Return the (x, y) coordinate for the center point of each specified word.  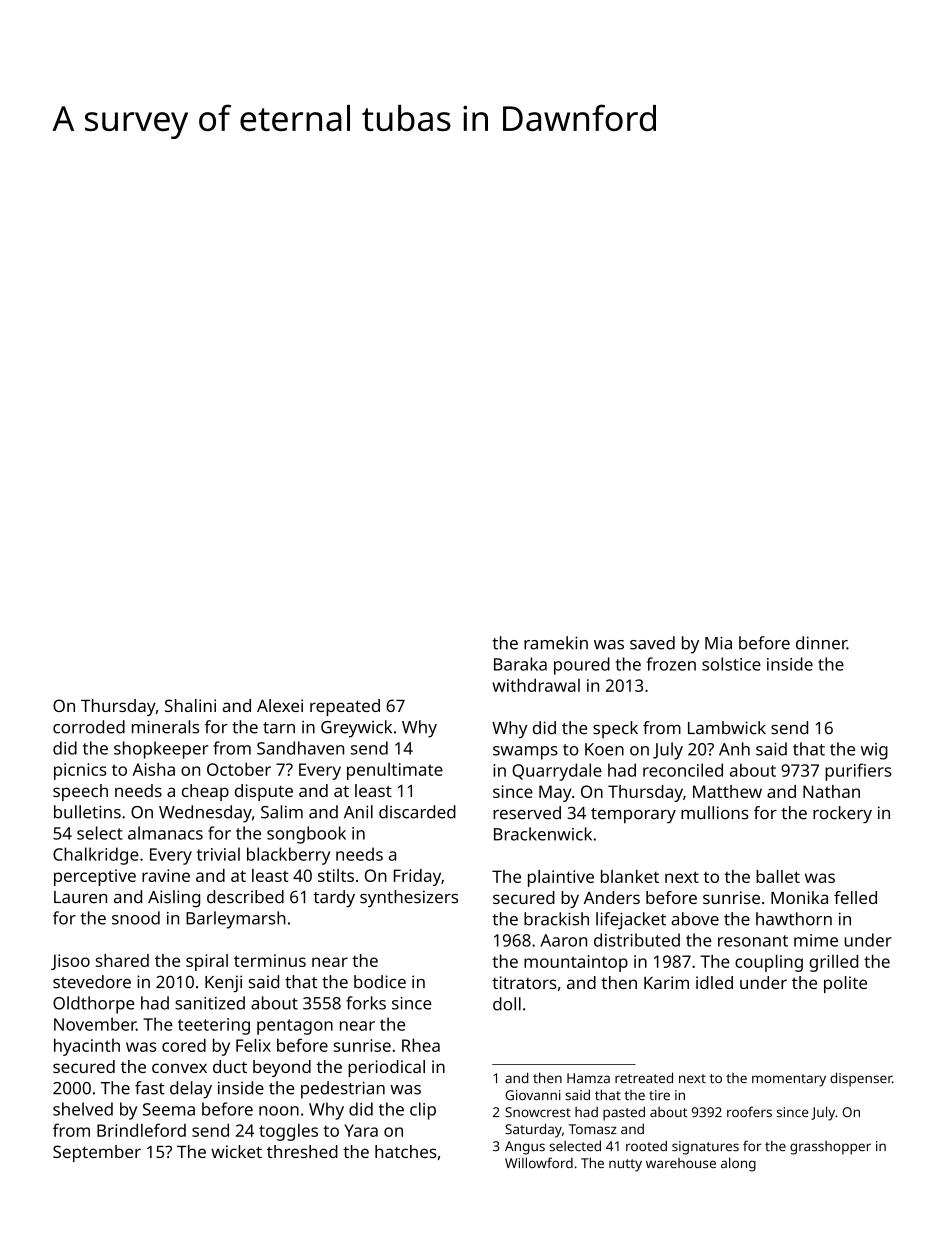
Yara (361, 1130)
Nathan (831, 791)
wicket (236, 1151)
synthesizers (409, 898)
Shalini (190, 705)
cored (184, 1045)
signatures (705, 1148)
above (695, 919)
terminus (270, 960)
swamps (525, 753)
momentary (789, 1080)
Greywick (356, 729)
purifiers (858, 772)
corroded (89, 727)
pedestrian (343, 1090)
